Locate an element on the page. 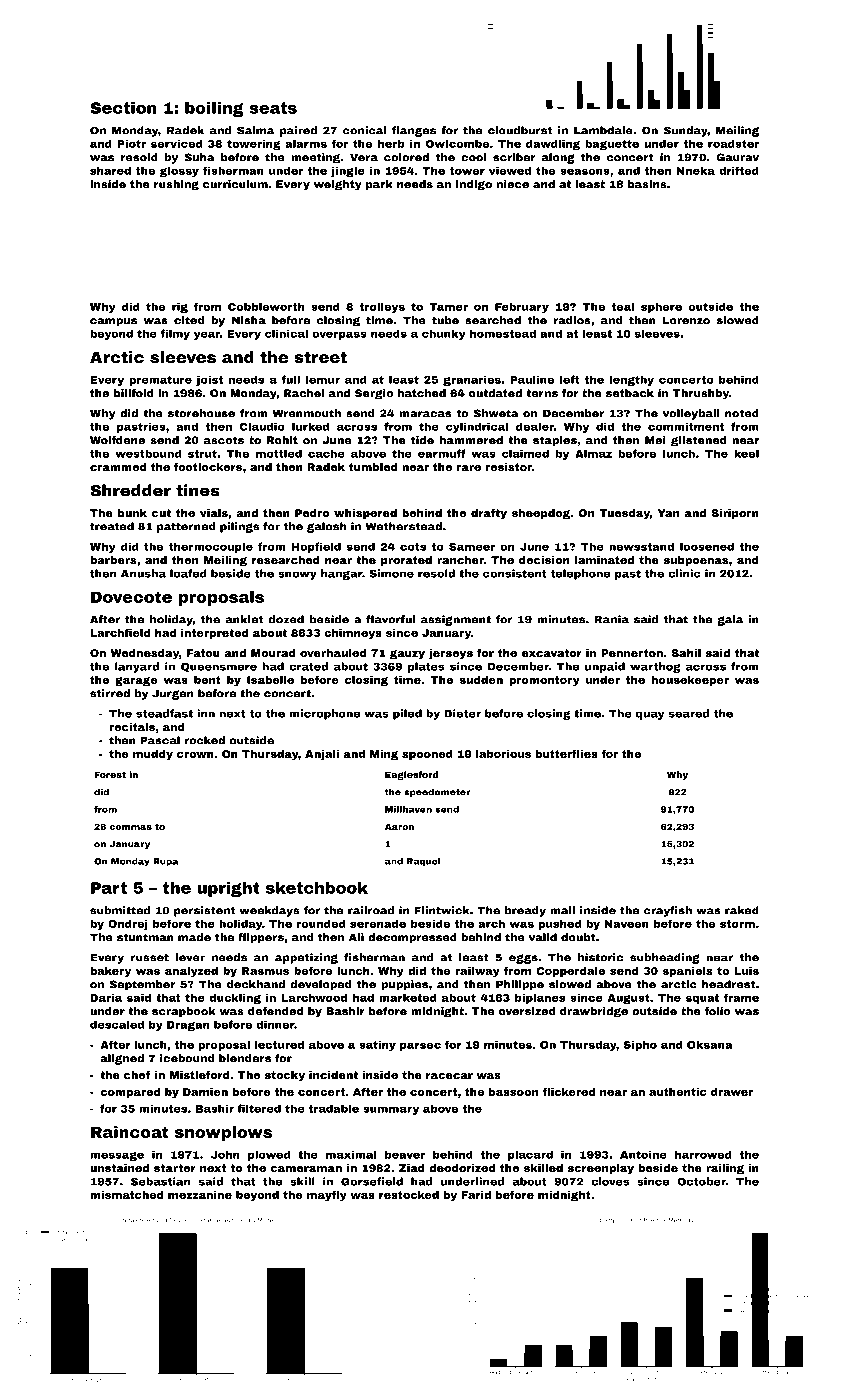  Shweta is located at coordinates (496, 413).
